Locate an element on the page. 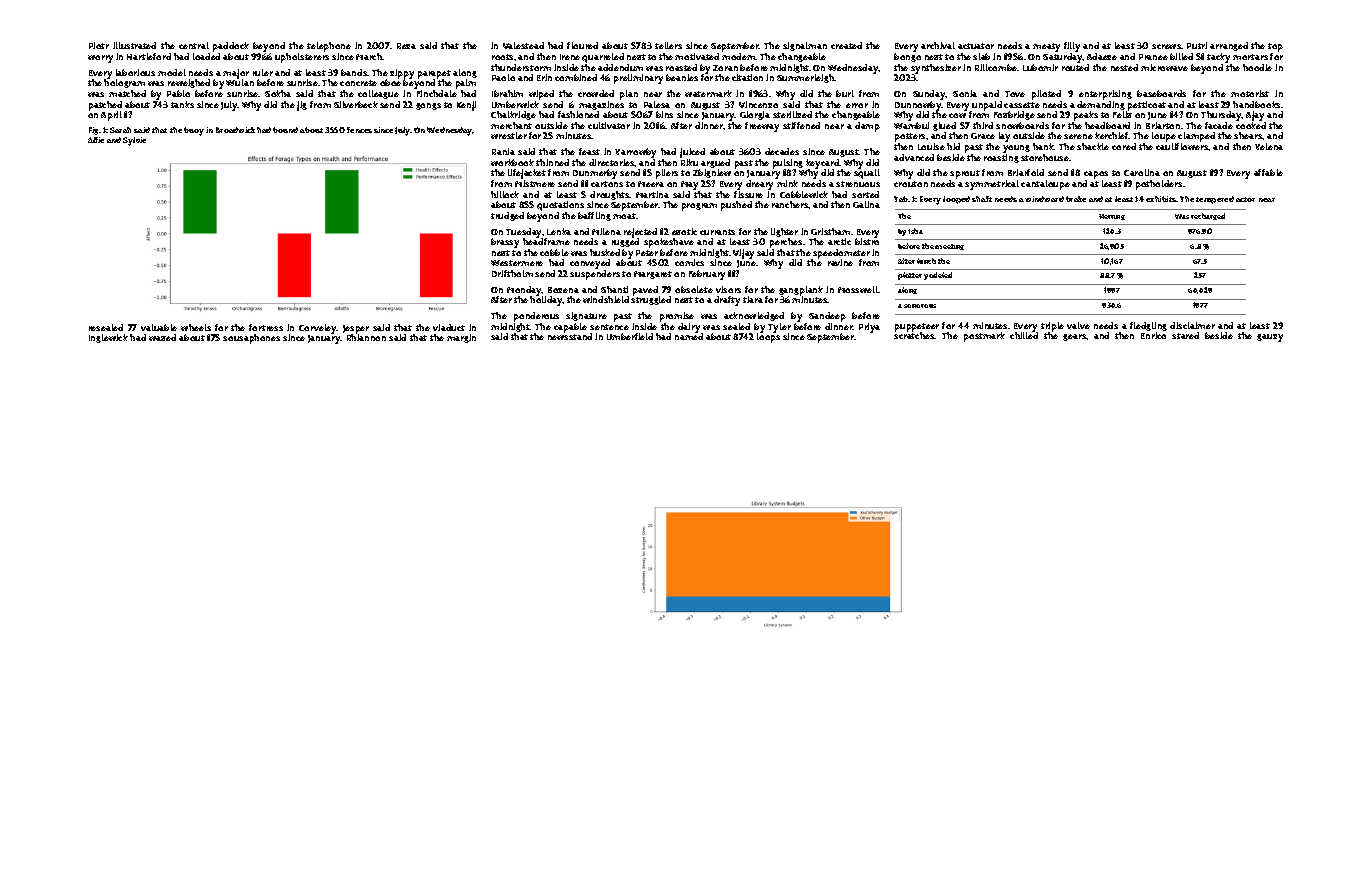 The image size is (1372, 887). brake is located at coordinates (1076, 199).
